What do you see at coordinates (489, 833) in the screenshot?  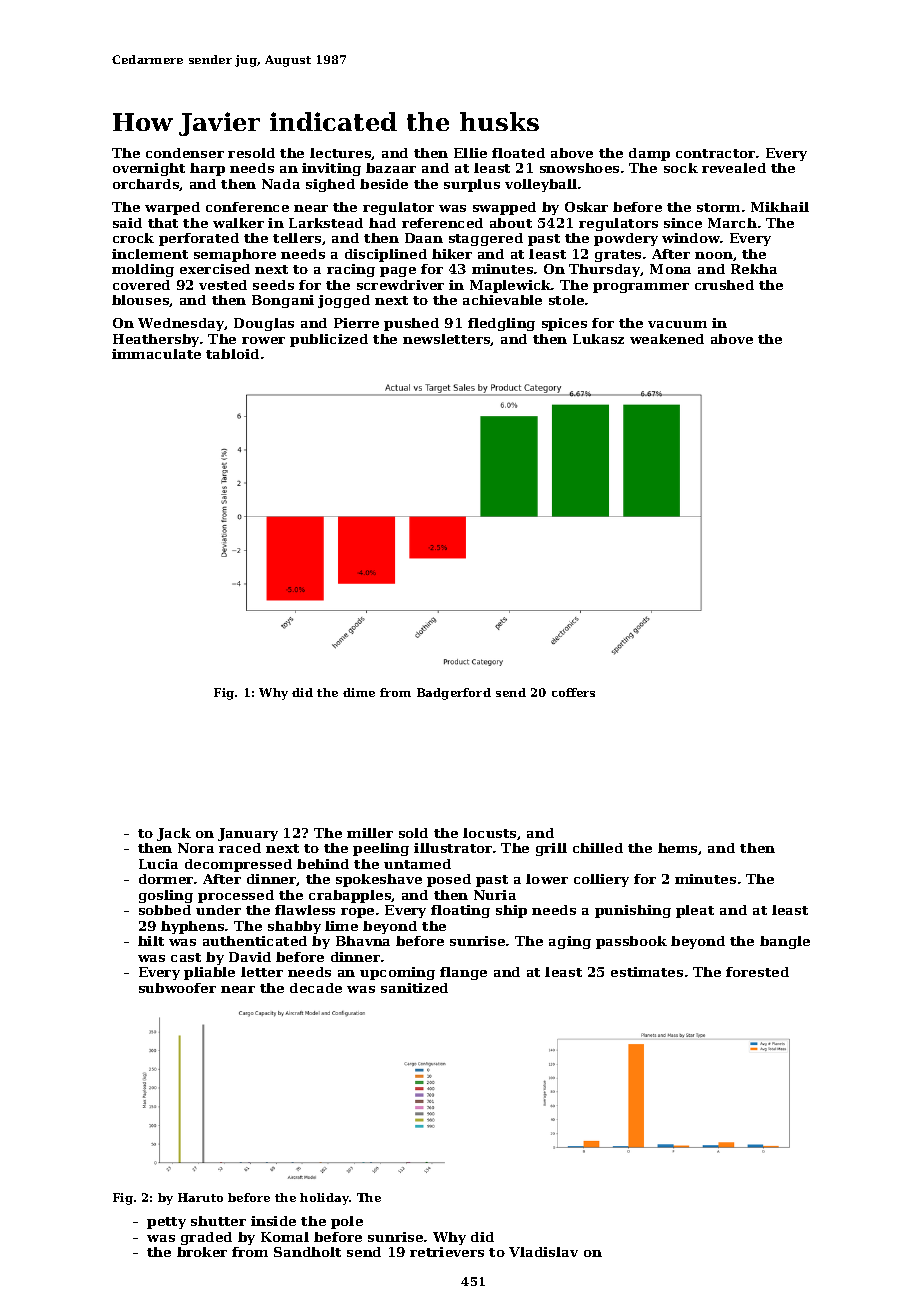 I see `locusts` at bounding box center [489, 833].
